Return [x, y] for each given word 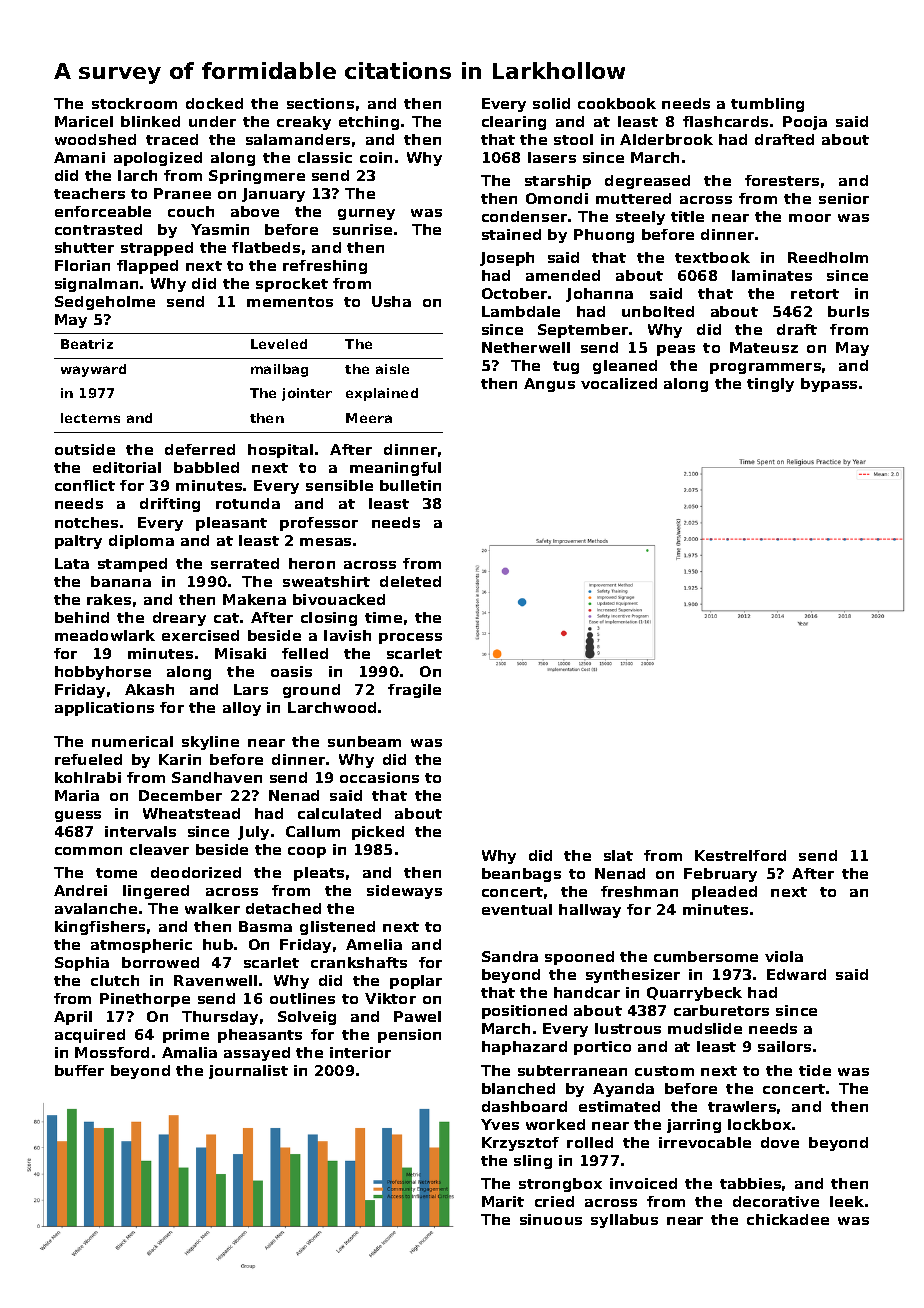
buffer [79, 1070]
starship [558, 182]
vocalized [619, 383]
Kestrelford [740, 855]
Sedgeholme [105, 303]
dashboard [524, 1106]
